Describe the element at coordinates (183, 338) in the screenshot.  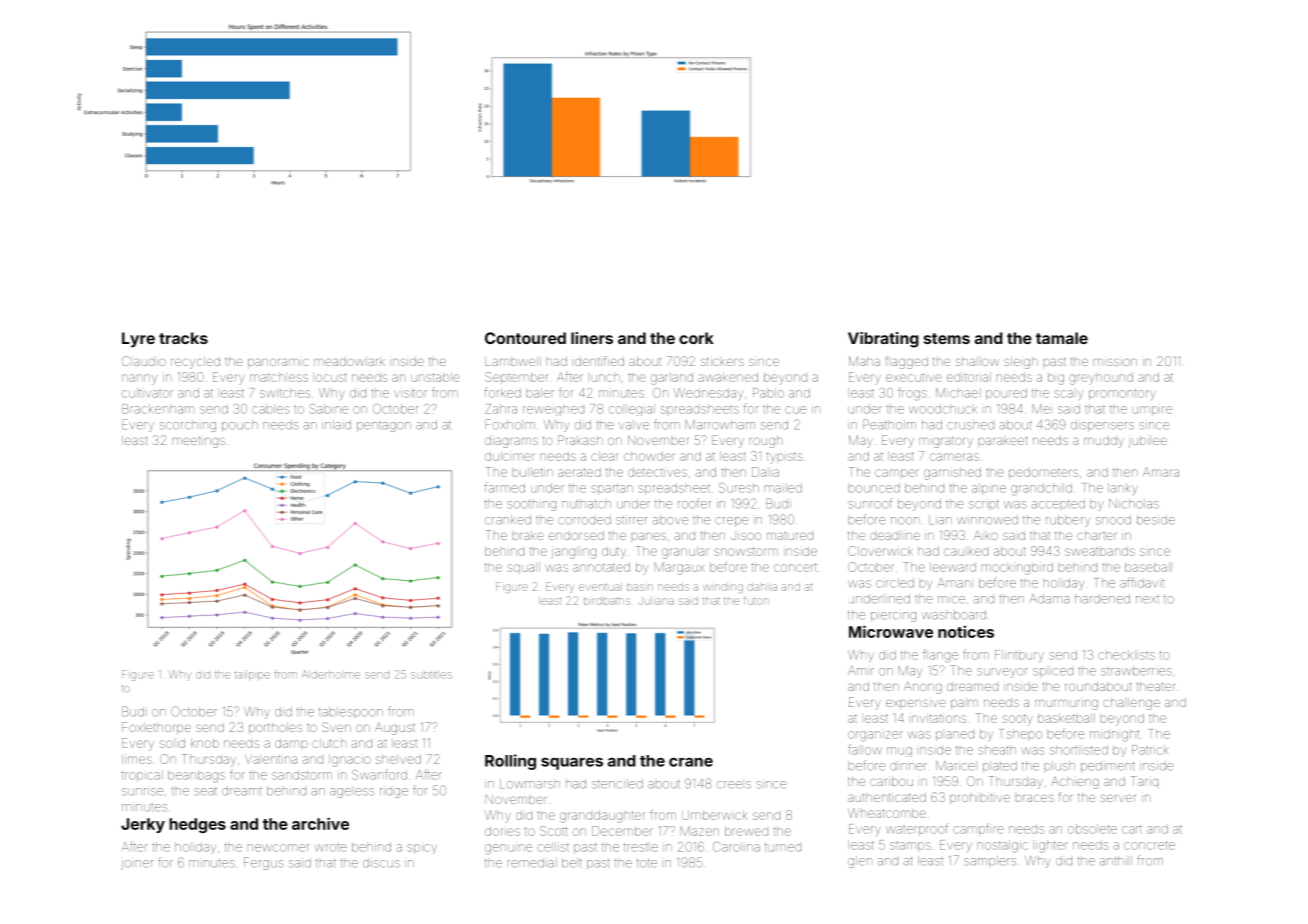
I see `tracks` at that location.
